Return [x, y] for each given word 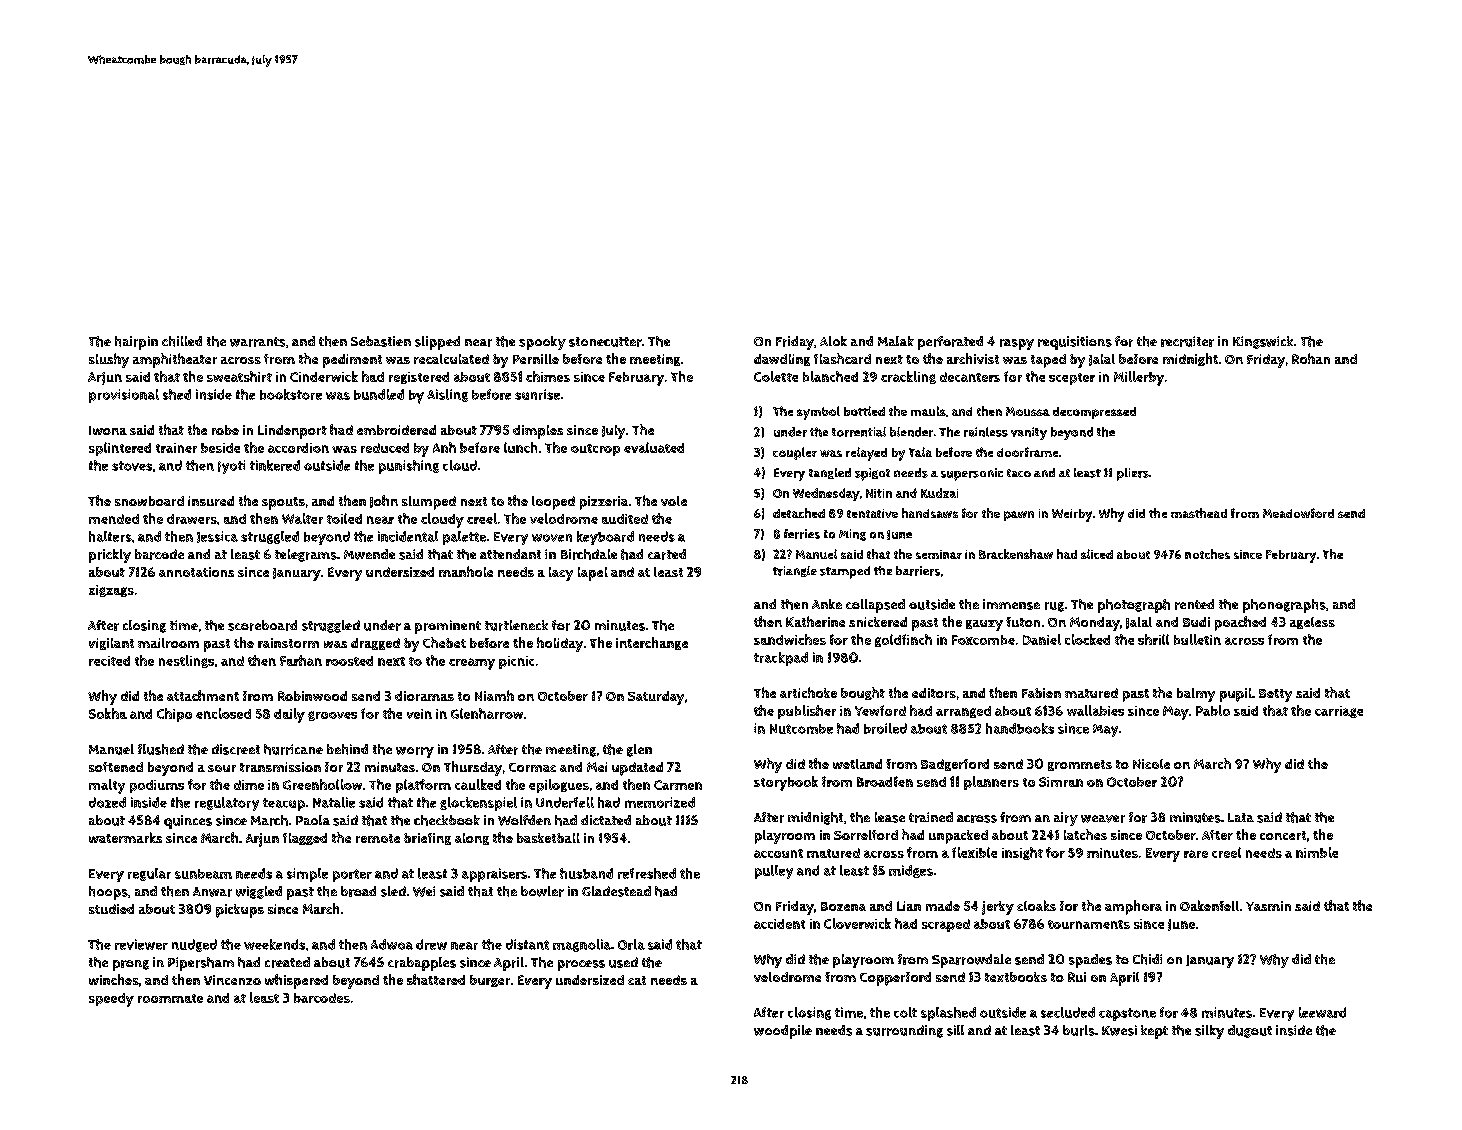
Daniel [1042, 639]
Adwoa [392, 944]
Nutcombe [801, 729]
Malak [896, 341]
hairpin [136, 343]
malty [107, 786]
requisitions [1075, 343]
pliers [1133, 474]
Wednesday [826, 494]
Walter [302, 518]
